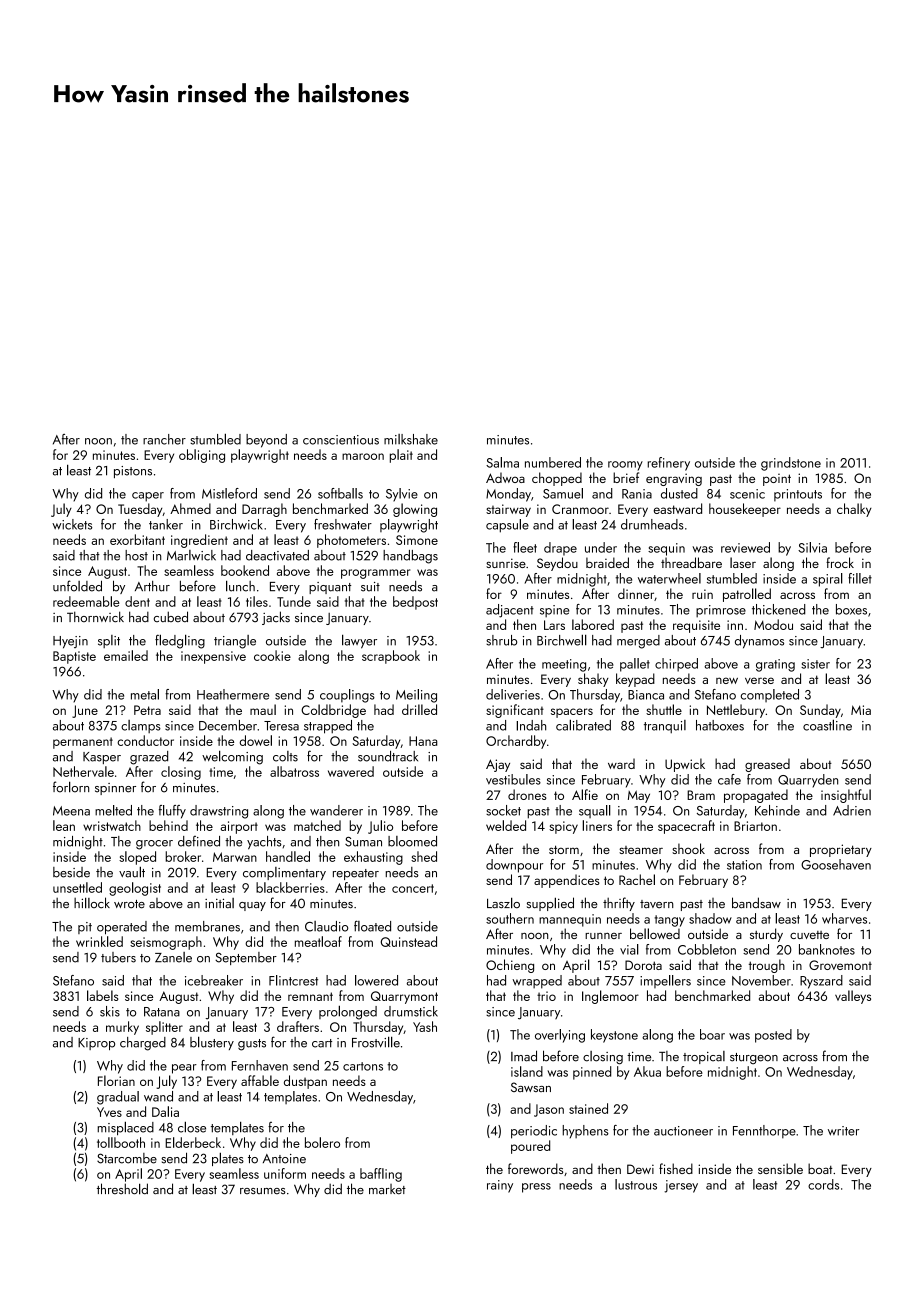 This document has height=1314, width=924. What do you see at coordinates (411, 439) in the document?
I see `milkshake` at bounding box center [411, 439].
